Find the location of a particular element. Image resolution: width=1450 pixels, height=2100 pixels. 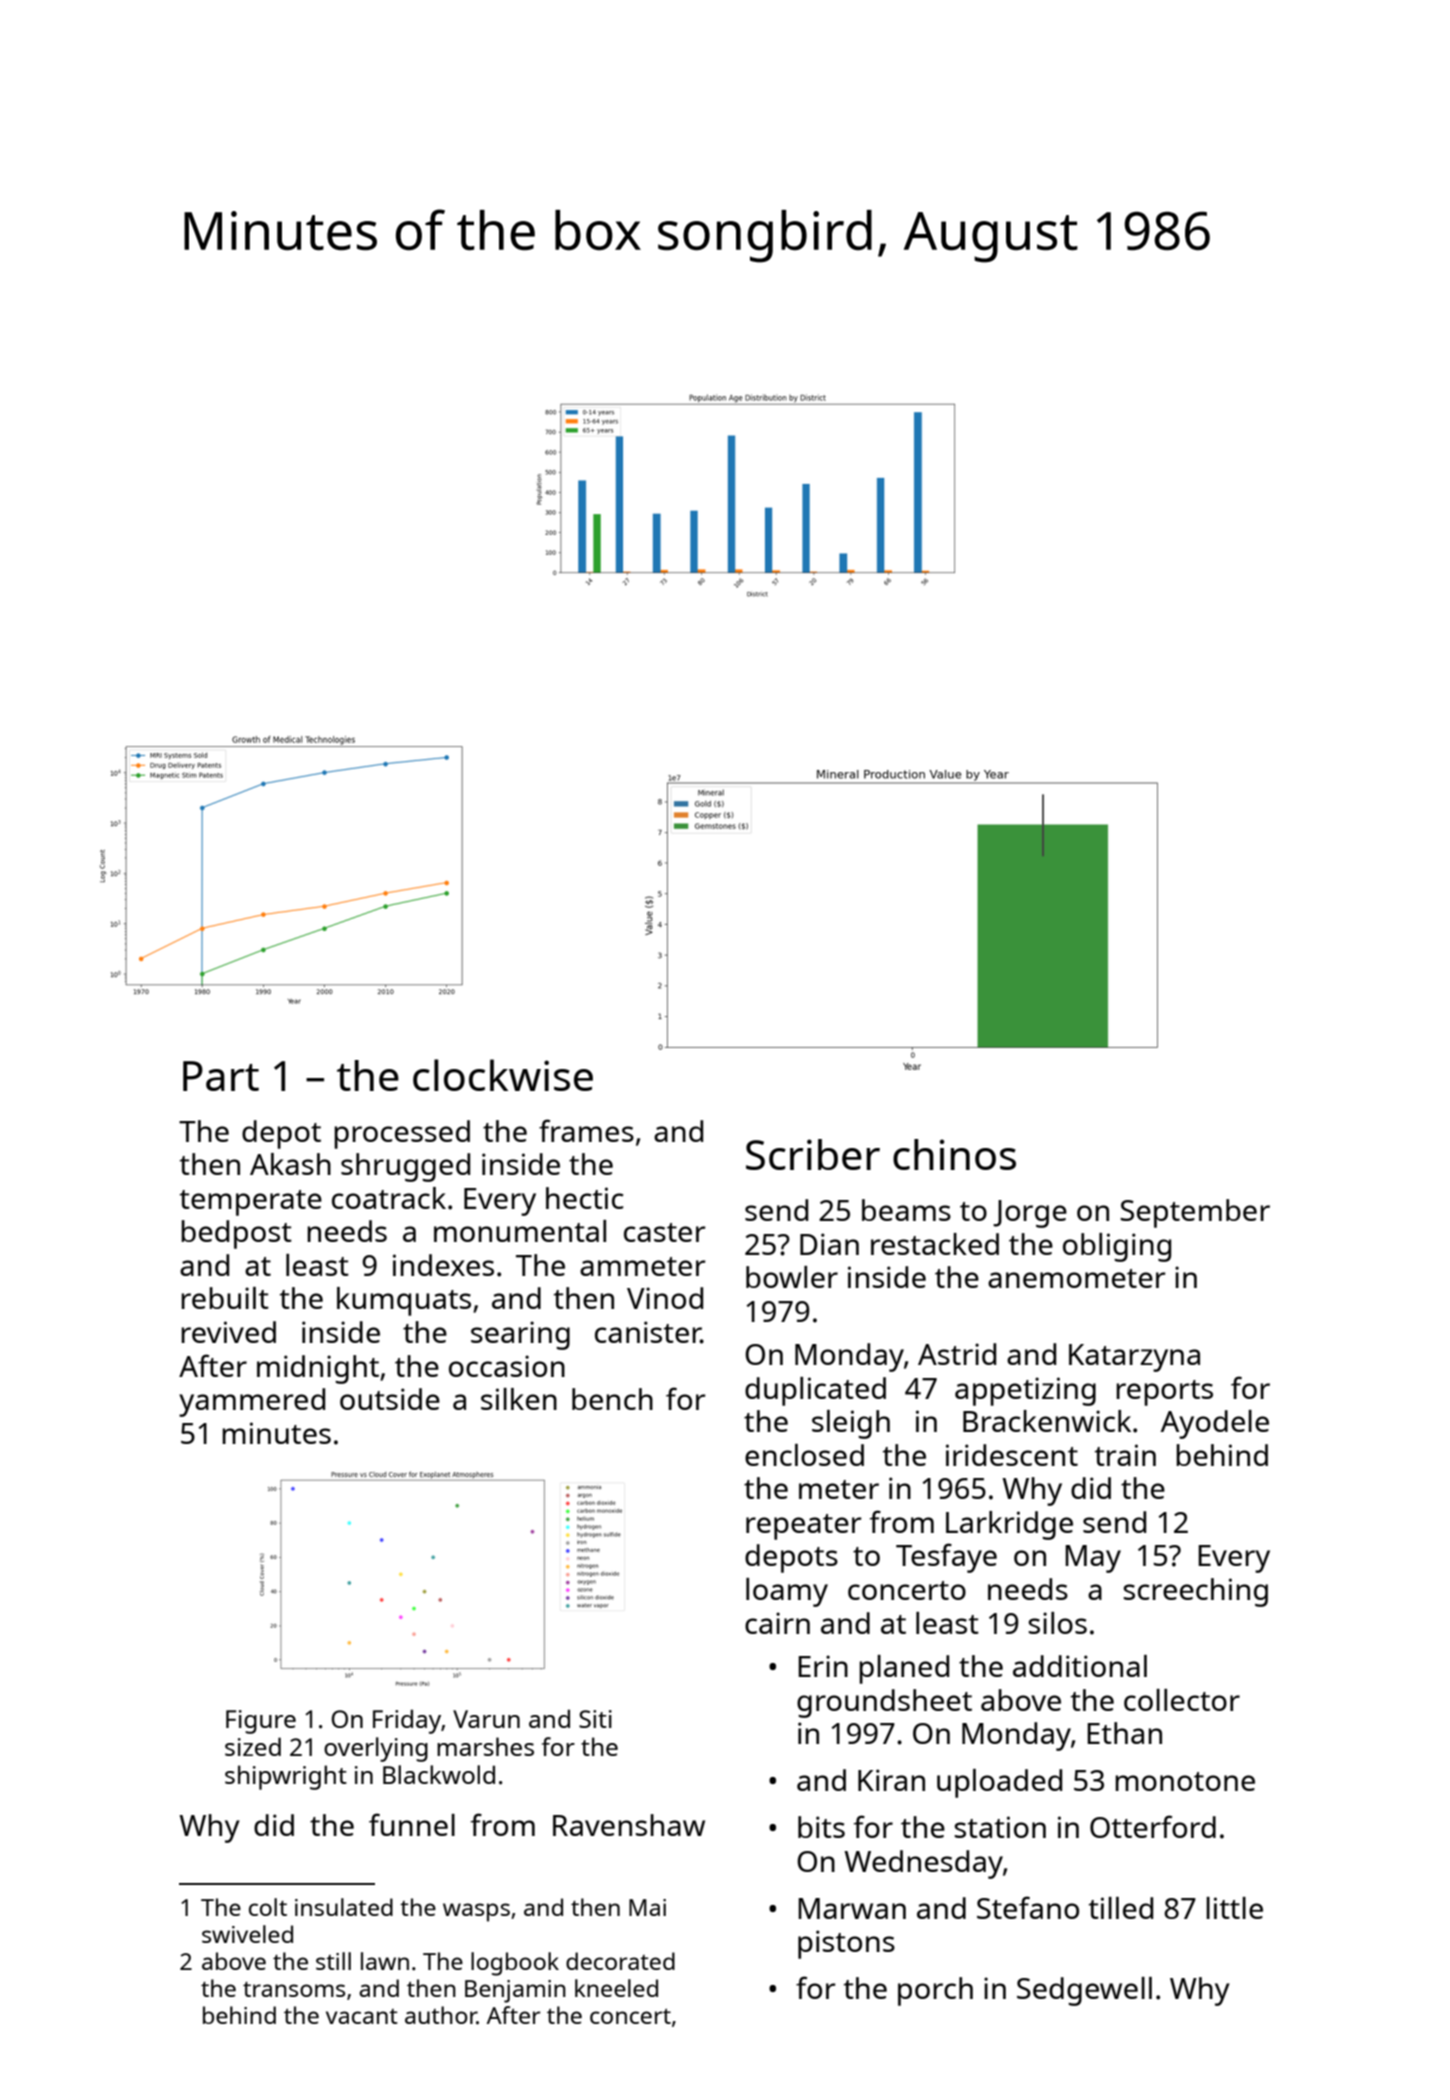

yammered is located at coordinates (252, 1402).
